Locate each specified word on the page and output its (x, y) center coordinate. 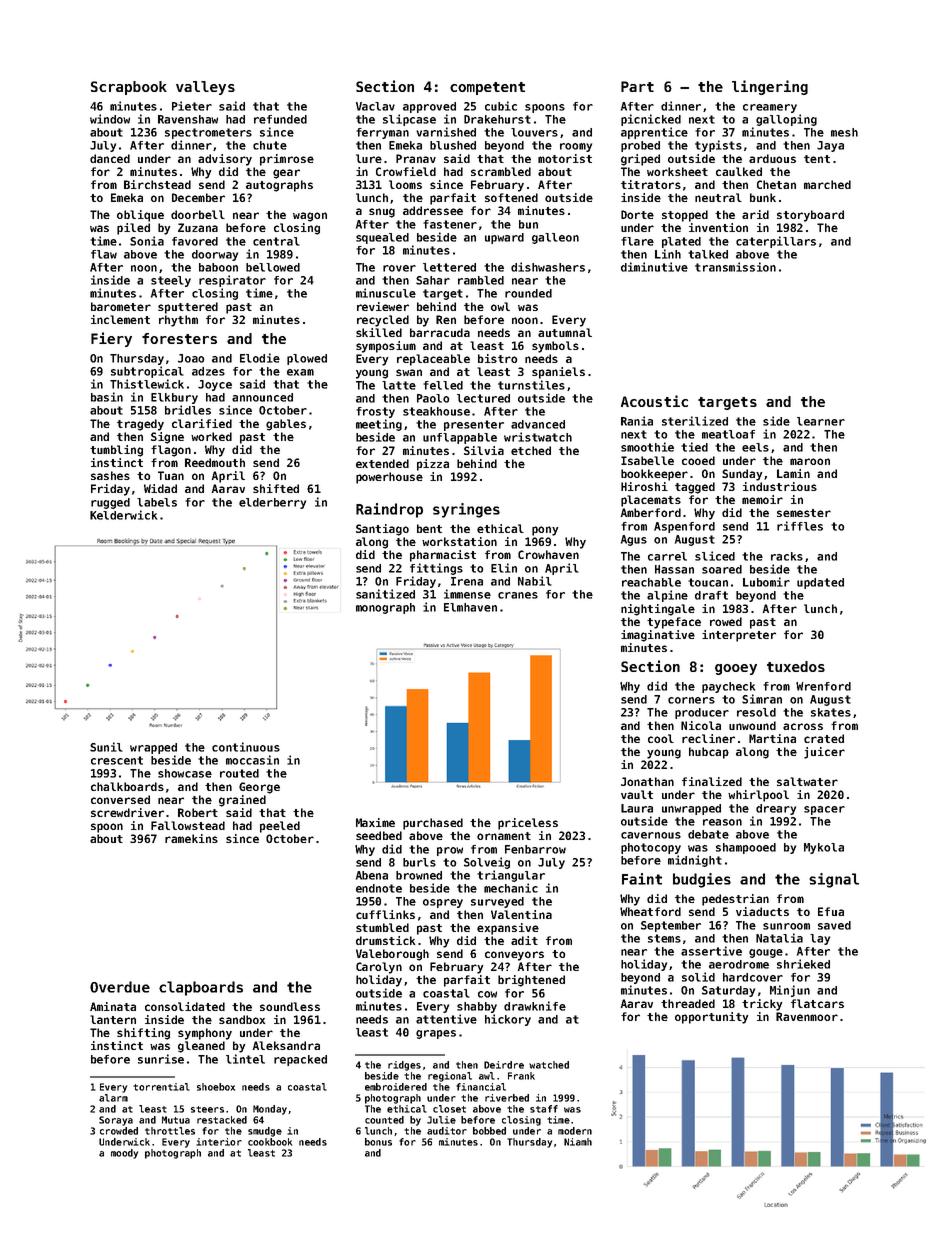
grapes (436, 1034)
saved (834, 925)
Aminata (113, 1006)
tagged (695, 488)
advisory (225, 160)
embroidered (396, 1087)
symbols (555, 347)
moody (124, 1154)
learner (821, 421)
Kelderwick (123, 515)
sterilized (695, 421)
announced (262, 397)
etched (531, 450)
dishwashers (548, 267)
